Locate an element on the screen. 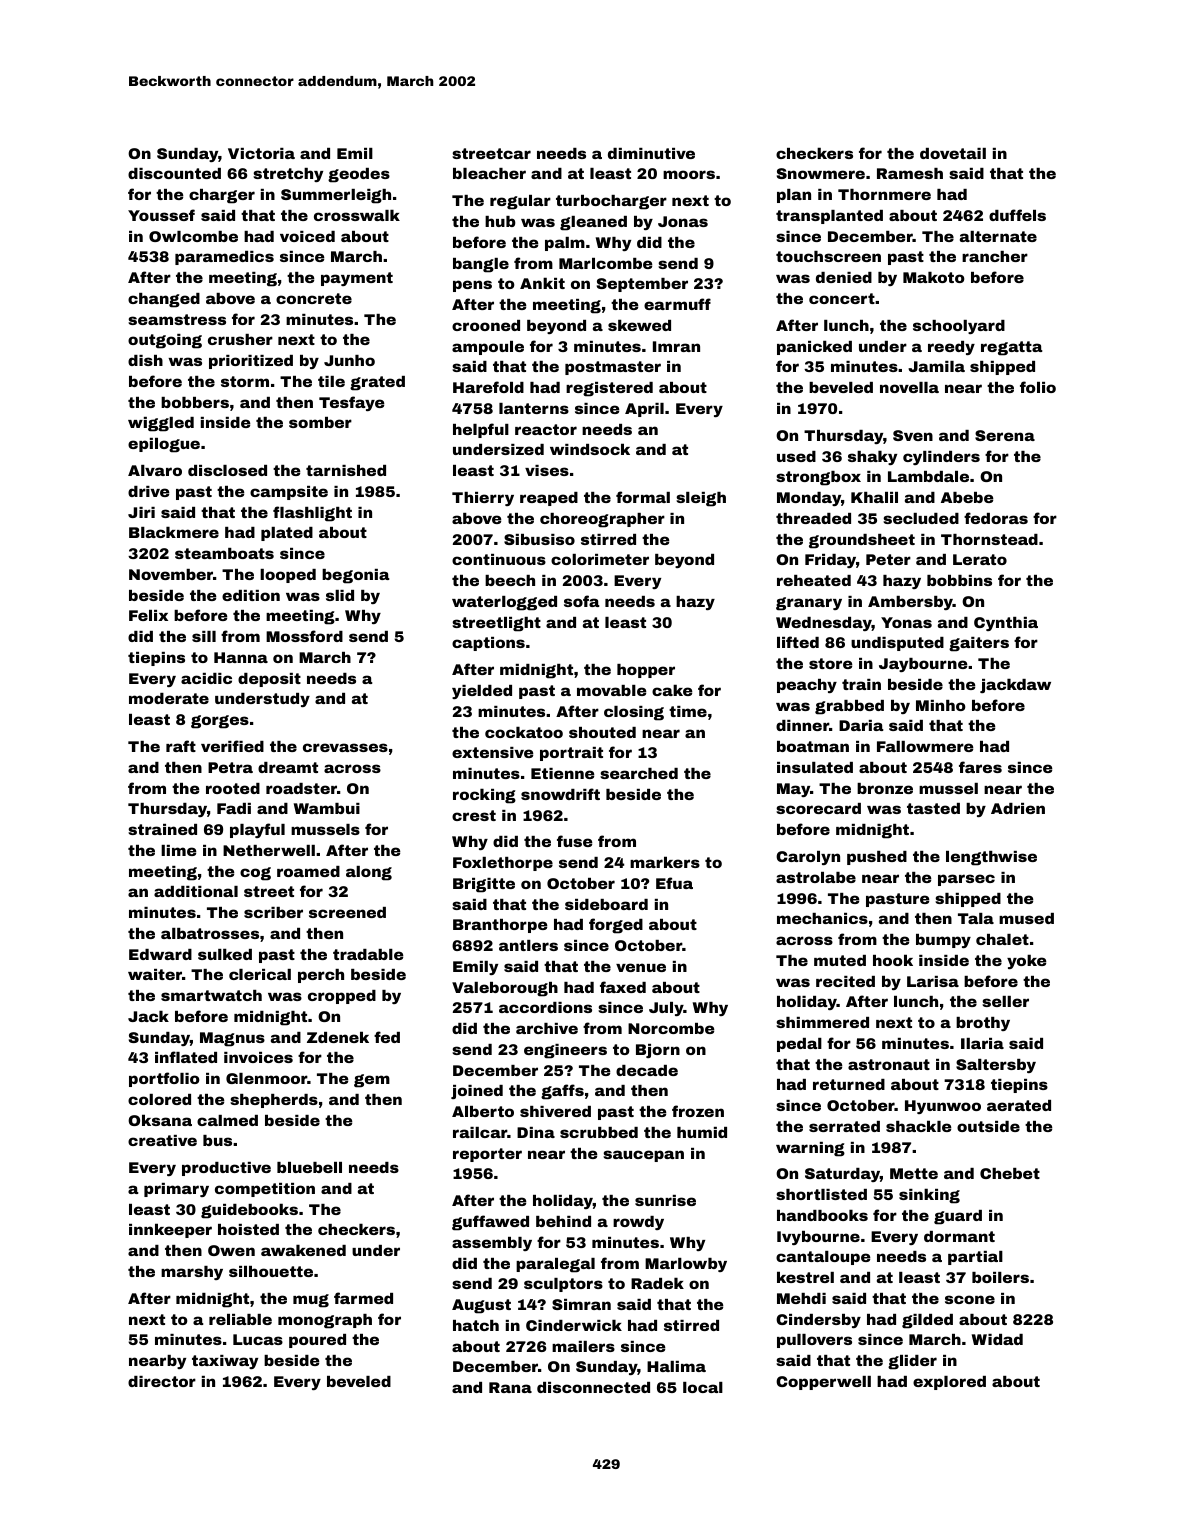  crooned is located at coordinates (486, 325).
